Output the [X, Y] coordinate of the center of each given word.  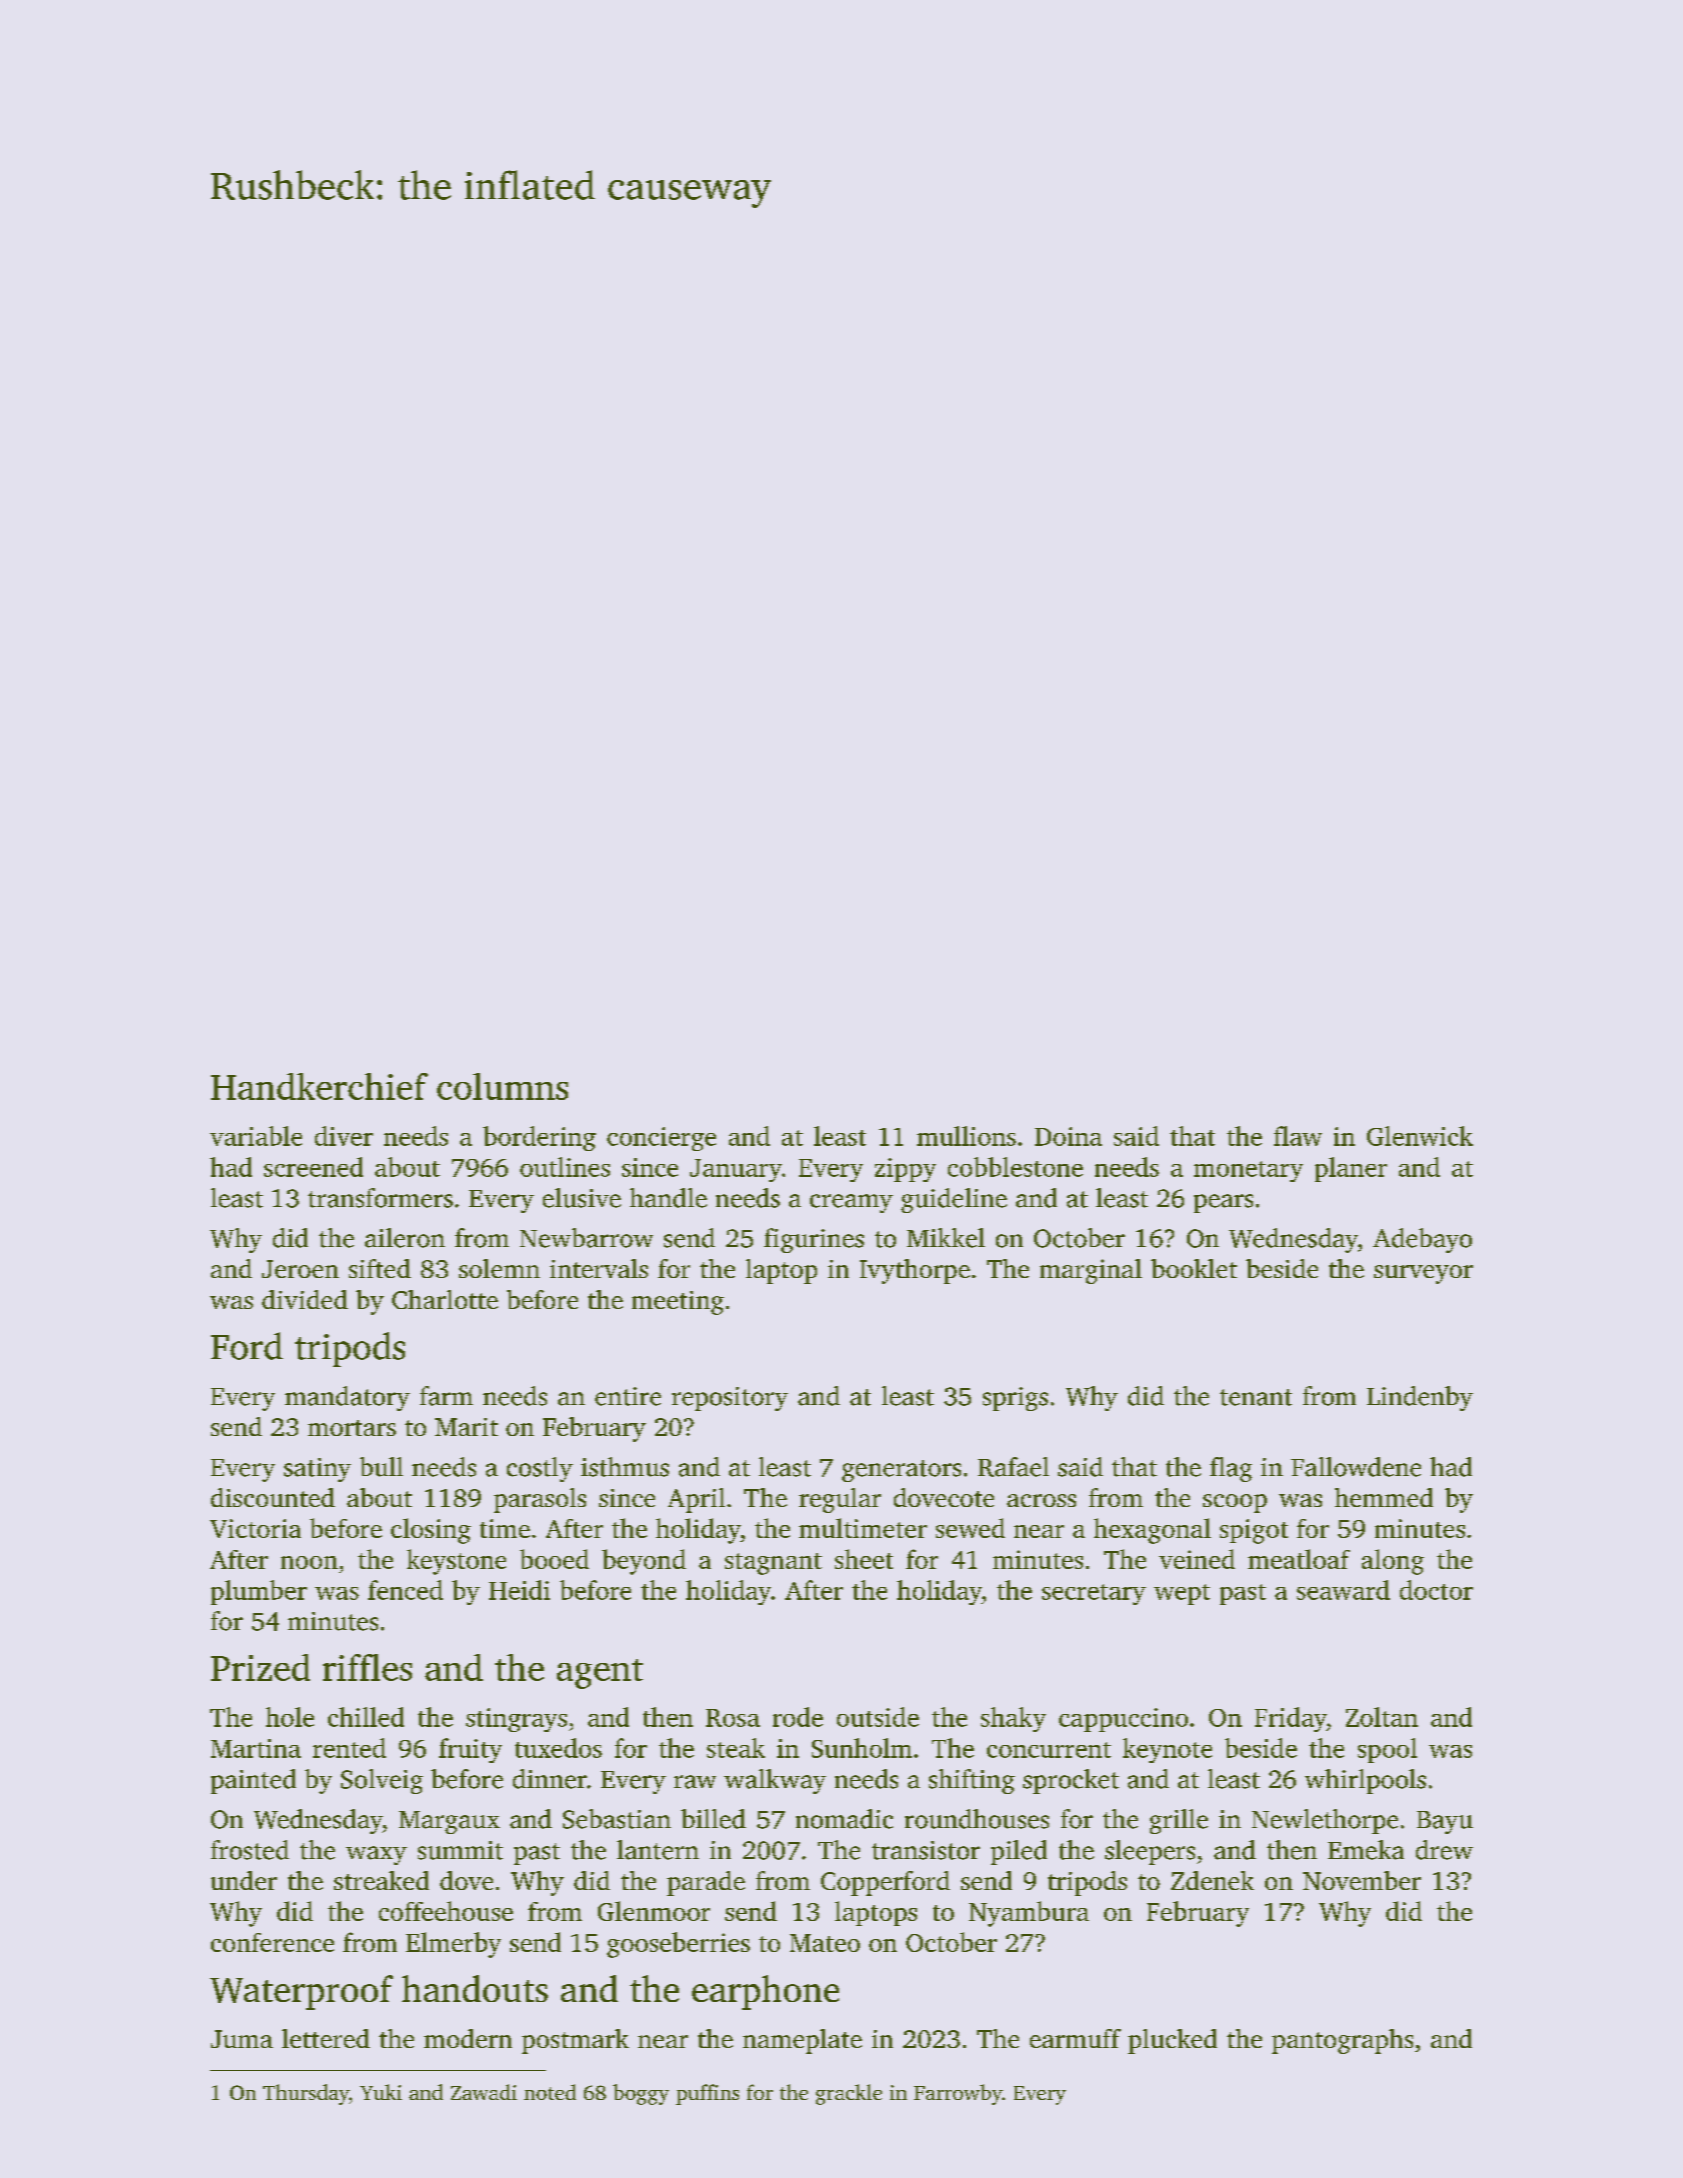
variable [256, 1136]
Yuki [381, 2092]
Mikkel [946, 1238]
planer [1351, 1169]
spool [1387, 1750]
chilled [366, 1717]
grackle [849, 2094]
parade [706, 1883]
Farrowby [958, 2094]
